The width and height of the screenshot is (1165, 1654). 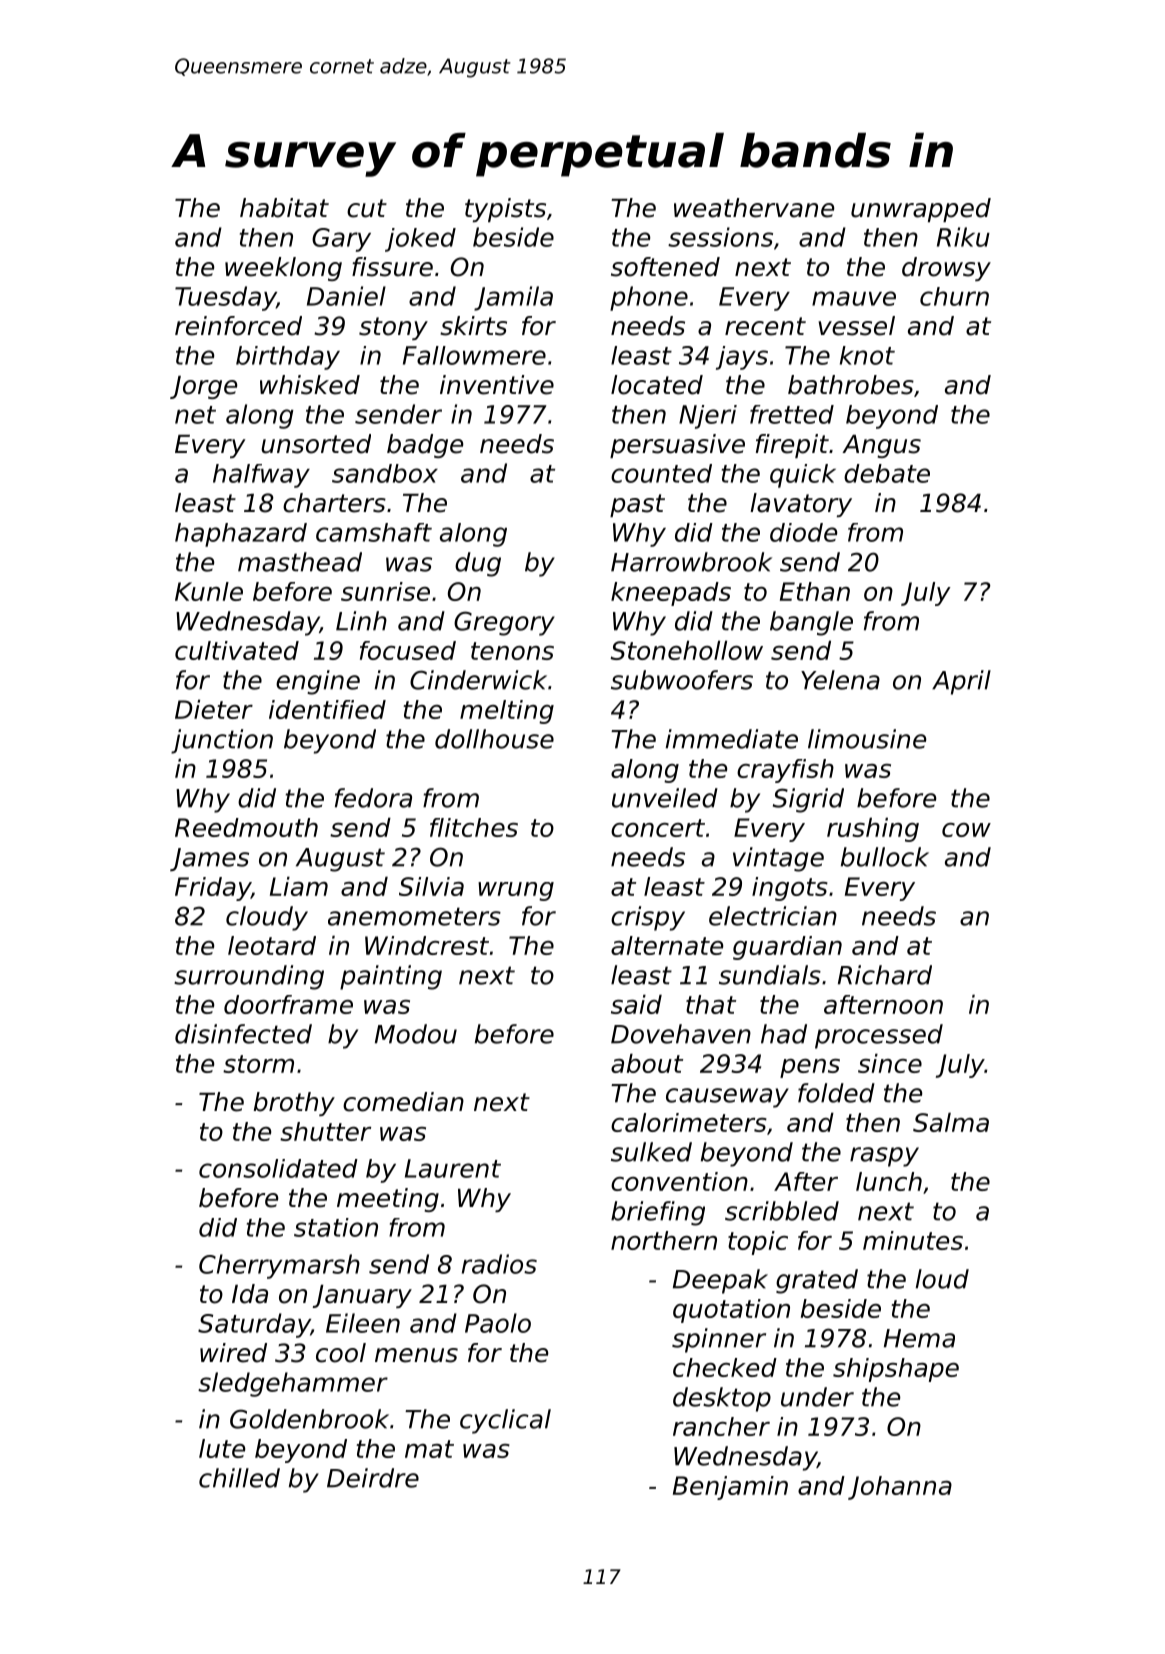 What do you see at coordinates (239, 1478) in the screenshot?
I see `chilled` at bounding box center [239, 1478].
